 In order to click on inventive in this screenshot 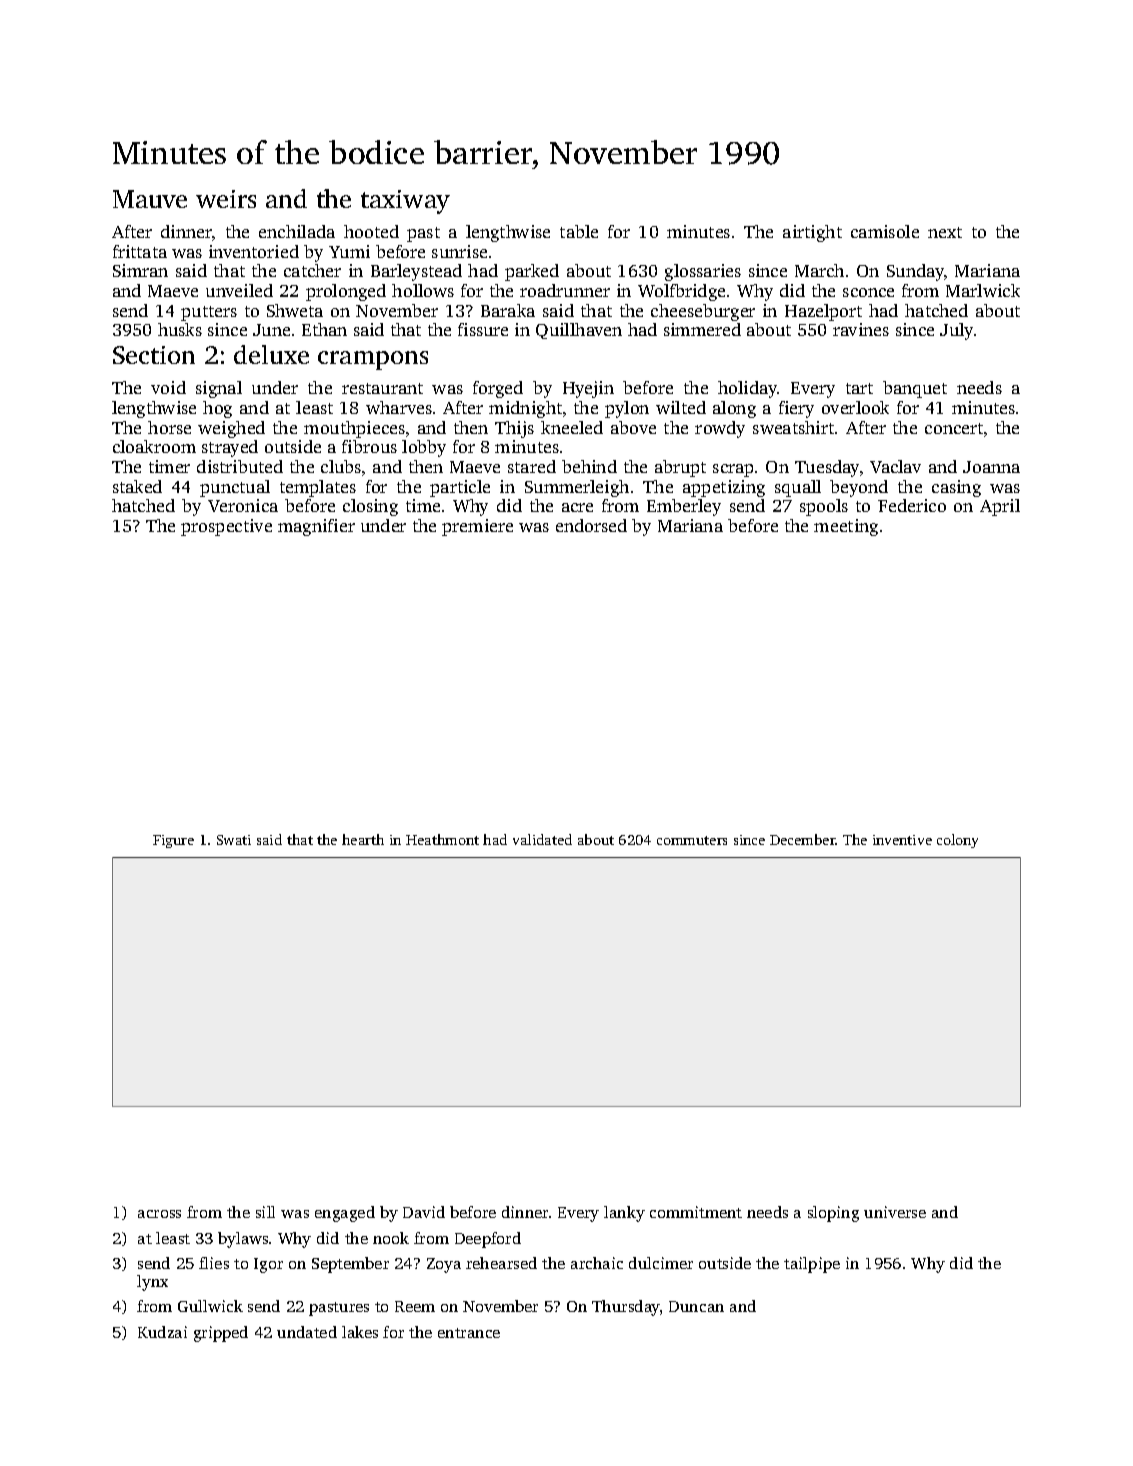, I will do `click(902, 840)`.
